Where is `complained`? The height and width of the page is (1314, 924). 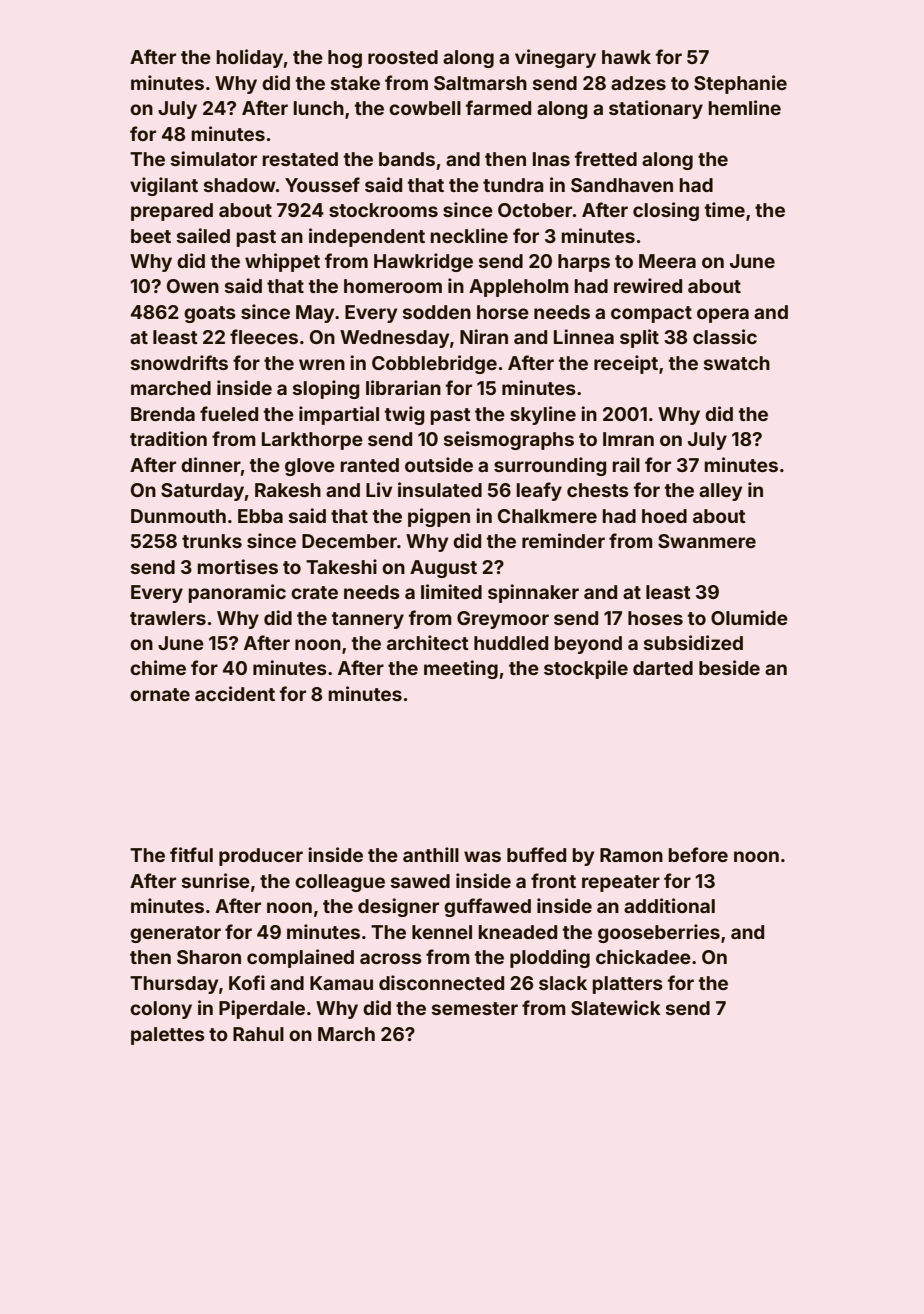
complained is located at coordinates (300, 958).
